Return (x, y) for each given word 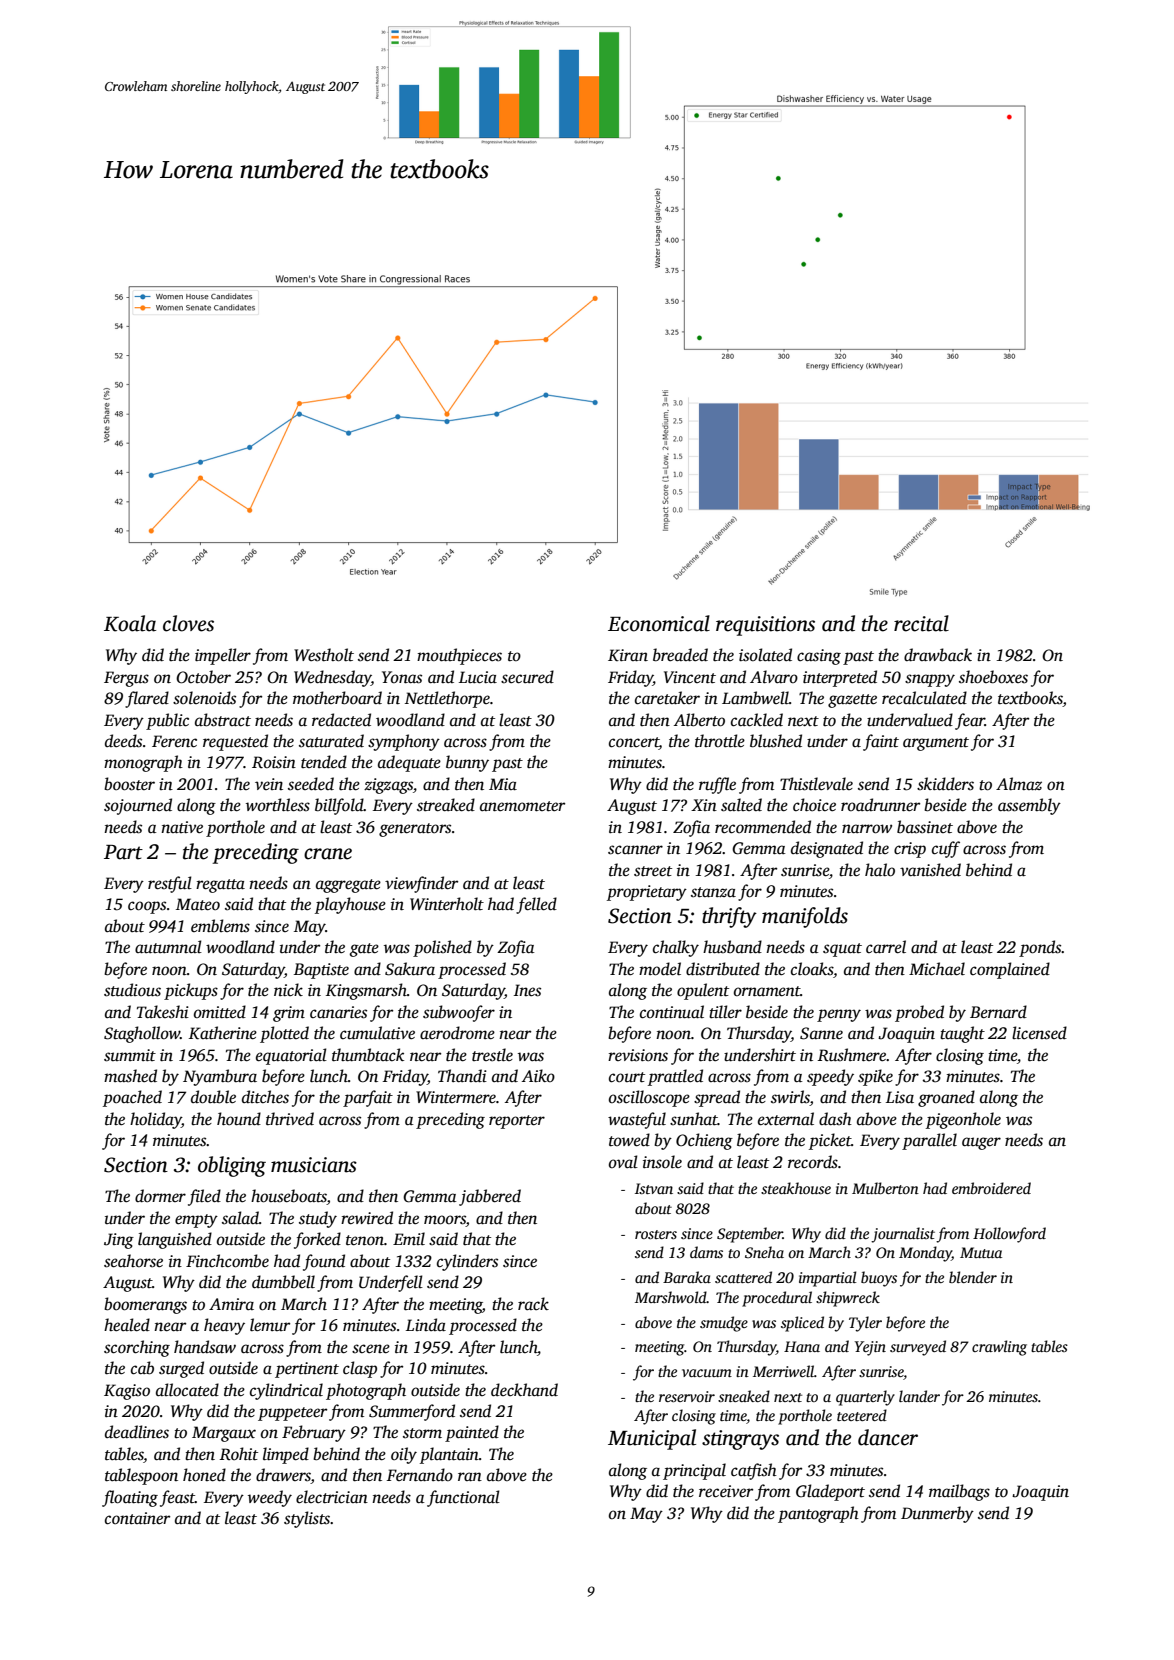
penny (839, 1015)
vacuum (707, 1373)
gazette (852, 701)
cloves (188, 623)
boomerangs (145, 1305)
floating (130, 1498)
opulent (703, 991)
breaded (680, 655)
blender (973, 1277)
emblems (220, 926)
